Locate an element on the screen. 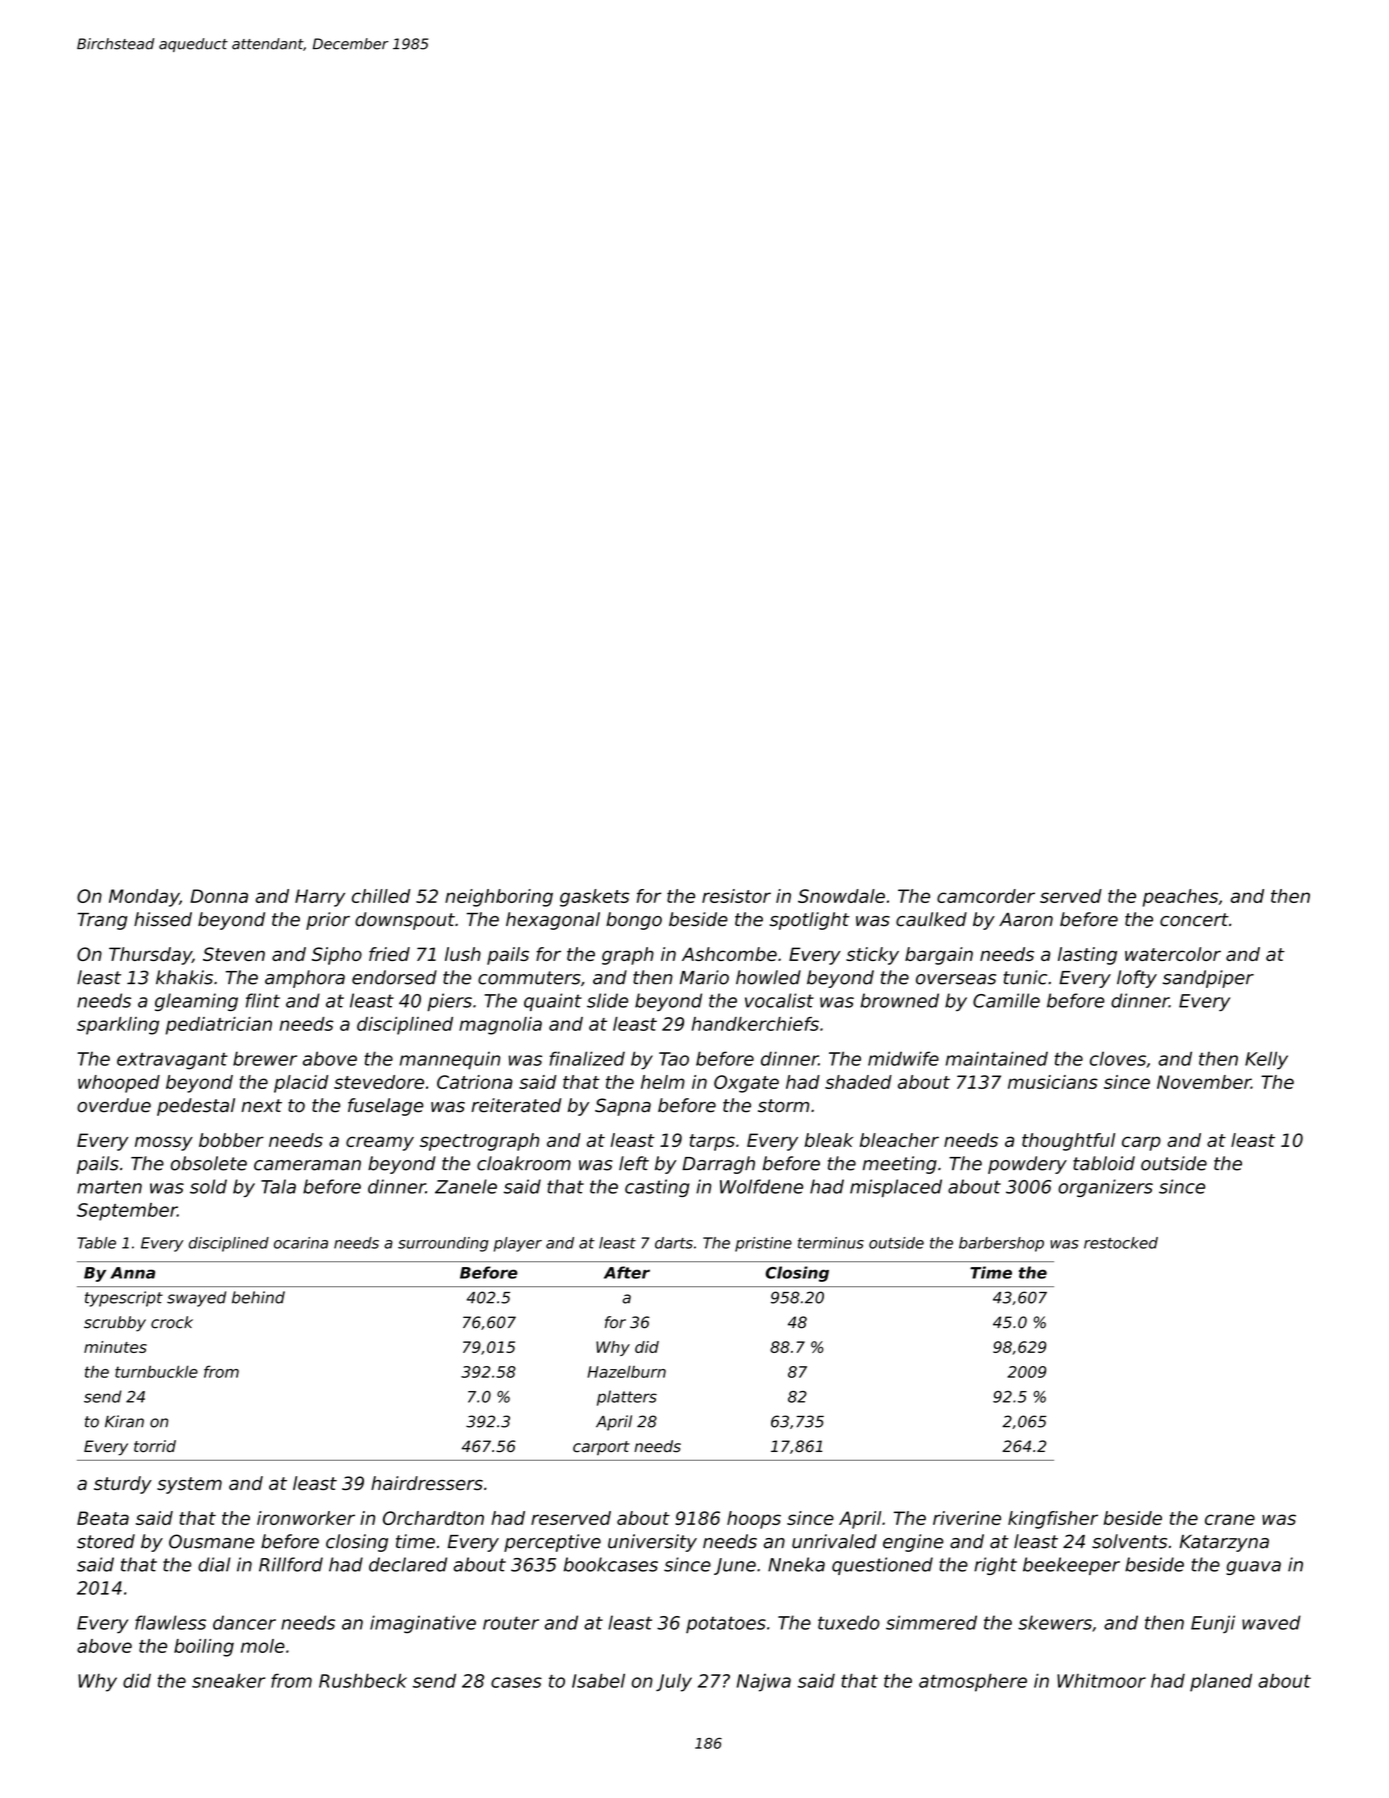 This screenshot has width=1389, height=1798. sneaker is located at coordinates (228, 1680).
